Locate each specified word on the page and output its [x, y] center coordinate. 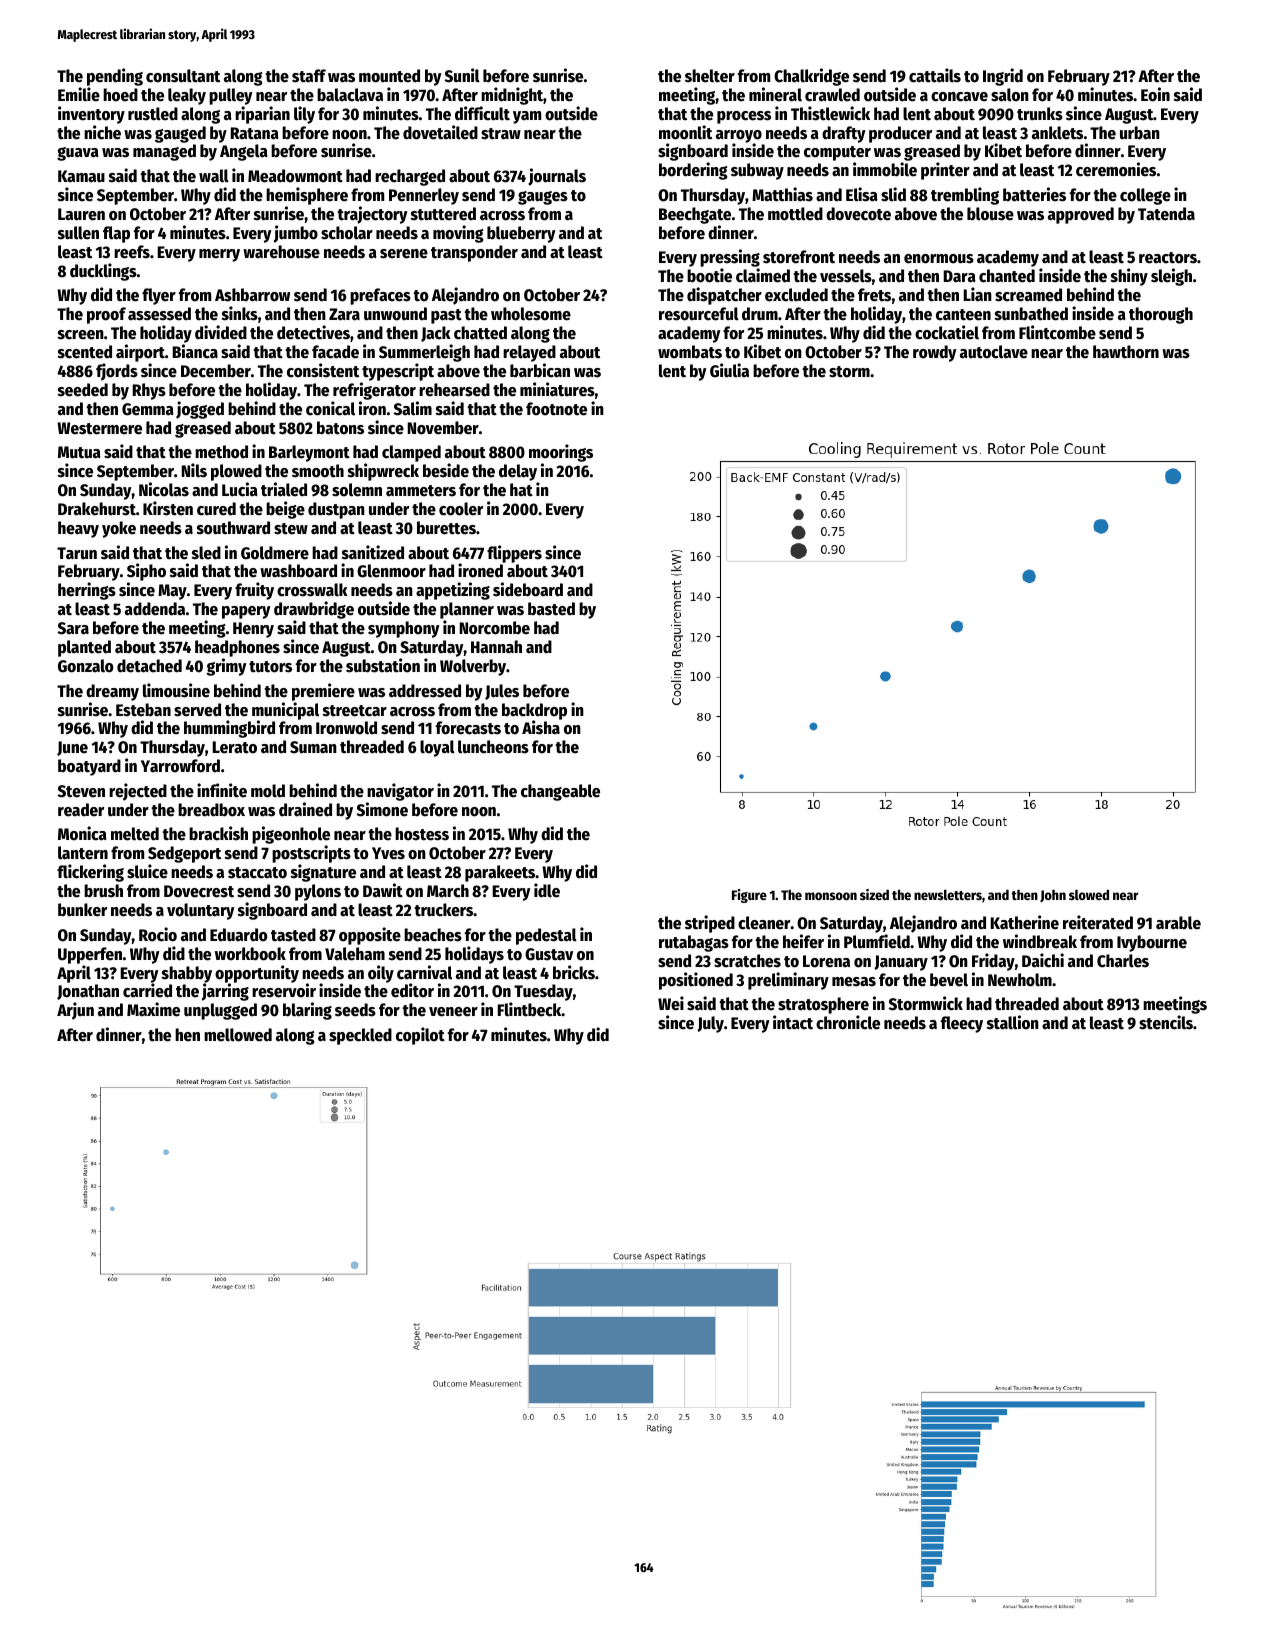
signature [323, 873]
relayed [529, 353]
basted [551, 609]
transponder [474, 253]
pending [115, 77]
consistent [323, 370]
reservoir [284, 991]
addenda [155, 609]
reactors [1168, 258]
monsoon [831, 896]
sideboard [528, 589]
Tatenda [1166, 214]
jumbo [296, 234]
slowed [1089, 894]
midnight [512, 96]
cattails [935, 75]
